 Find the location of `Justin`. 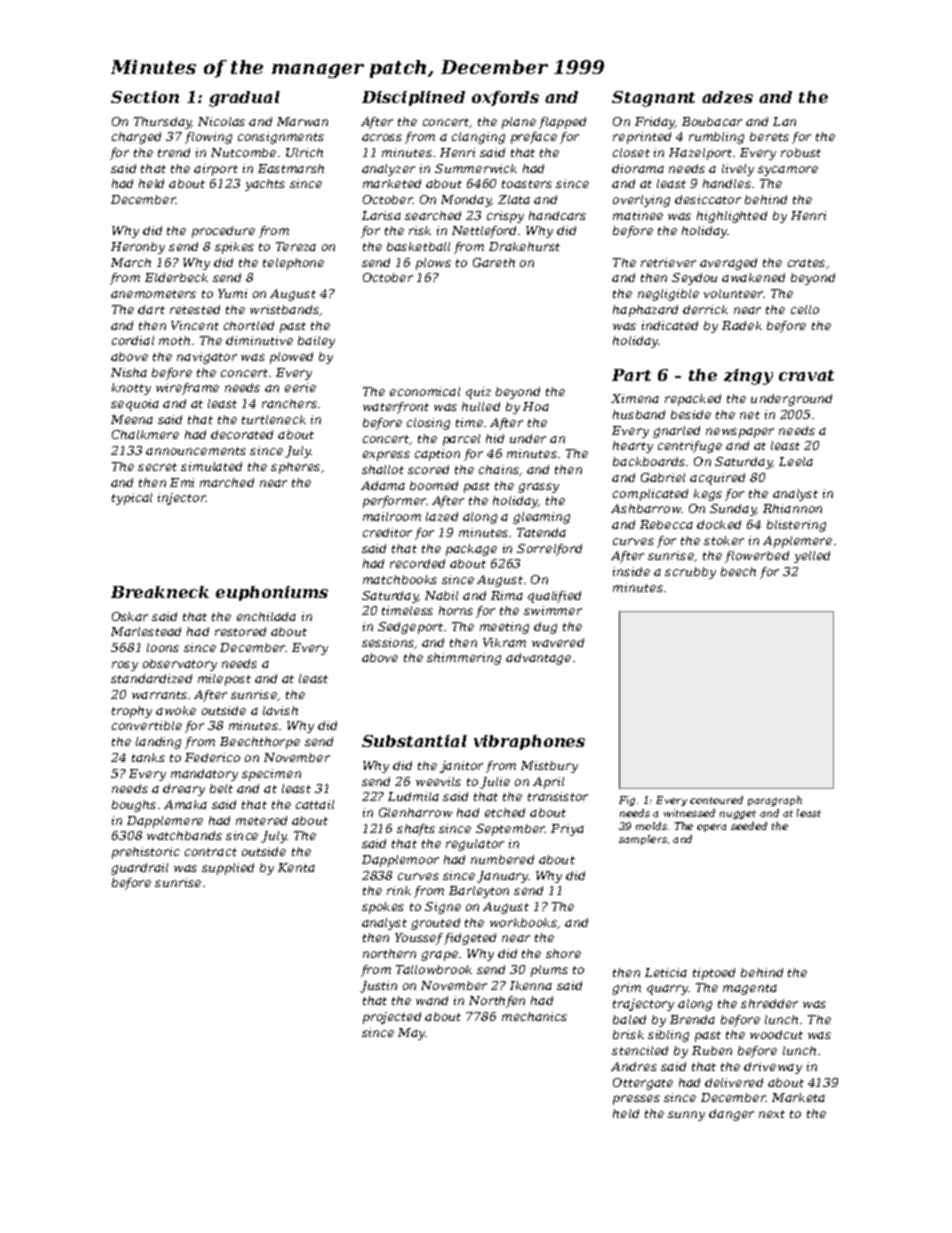

Justin is located at coordinates (378, 987).
